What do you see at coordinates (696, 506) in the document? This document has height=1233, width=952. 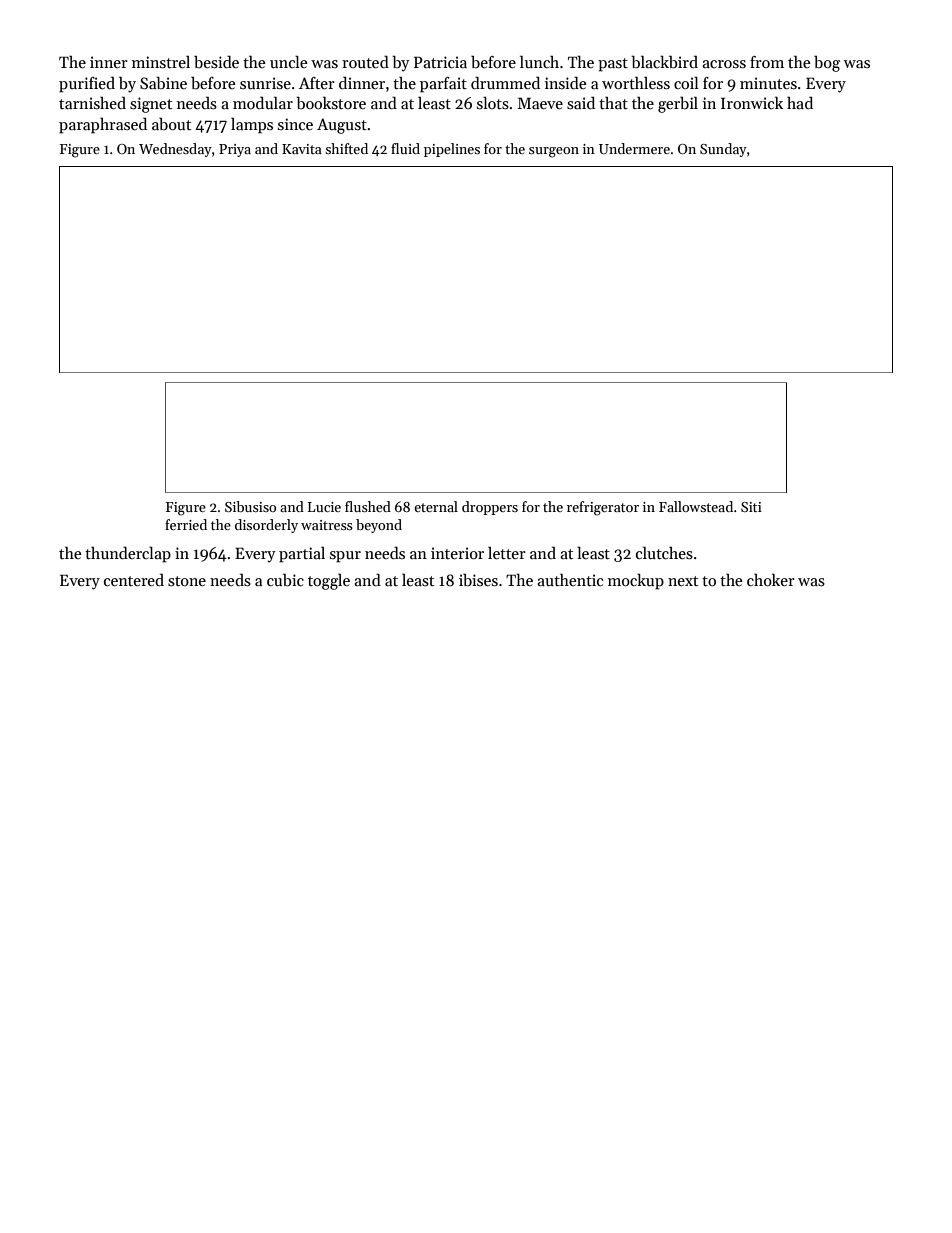 I see `Fallowstead` at bounding box center [696, 506].
